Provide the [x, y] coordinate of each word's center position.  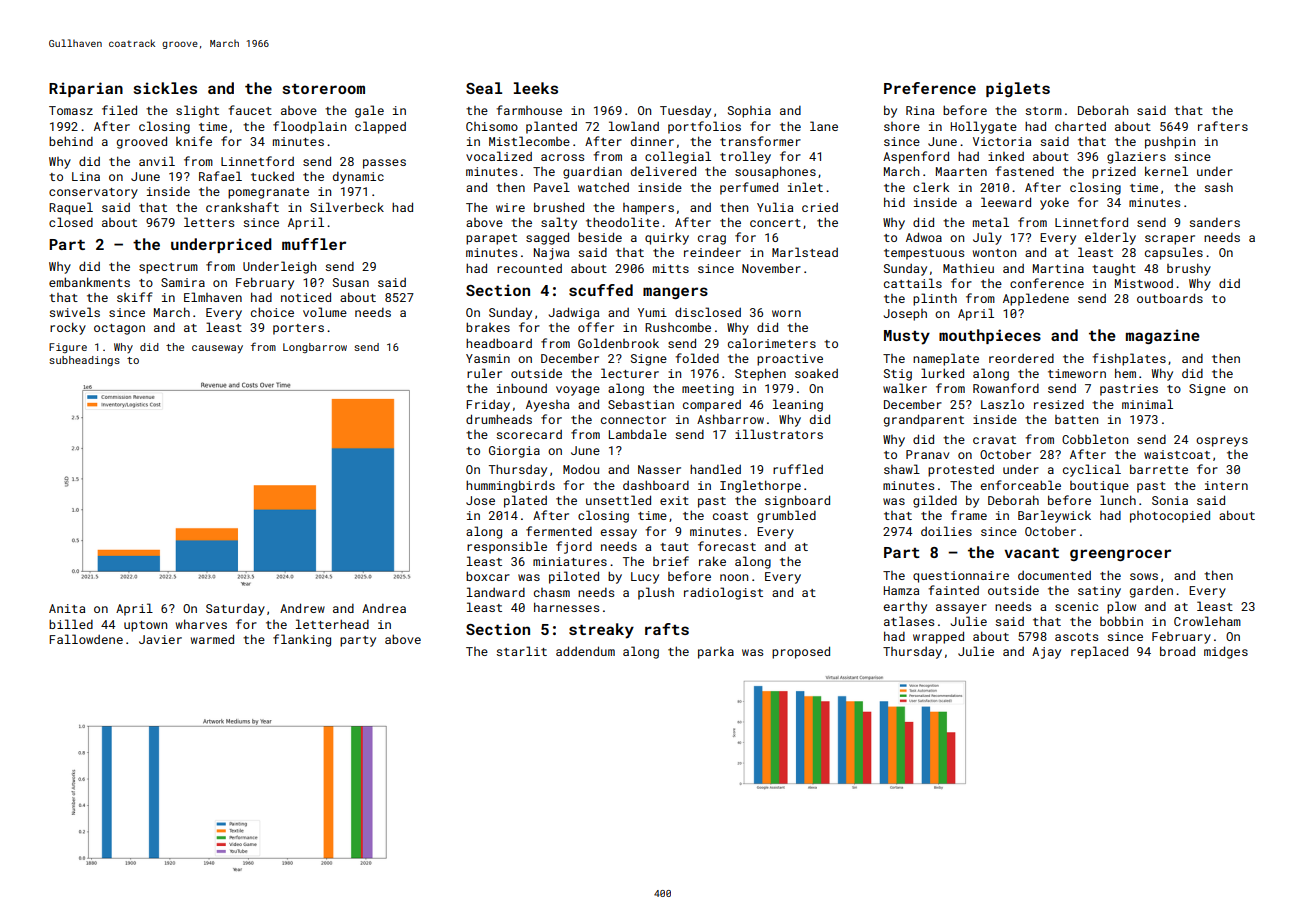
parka [716, 653]
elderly [1110, 238]
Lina [86, 176]
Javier [160, 639]
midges [1226, 652]
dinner [652, 141]
